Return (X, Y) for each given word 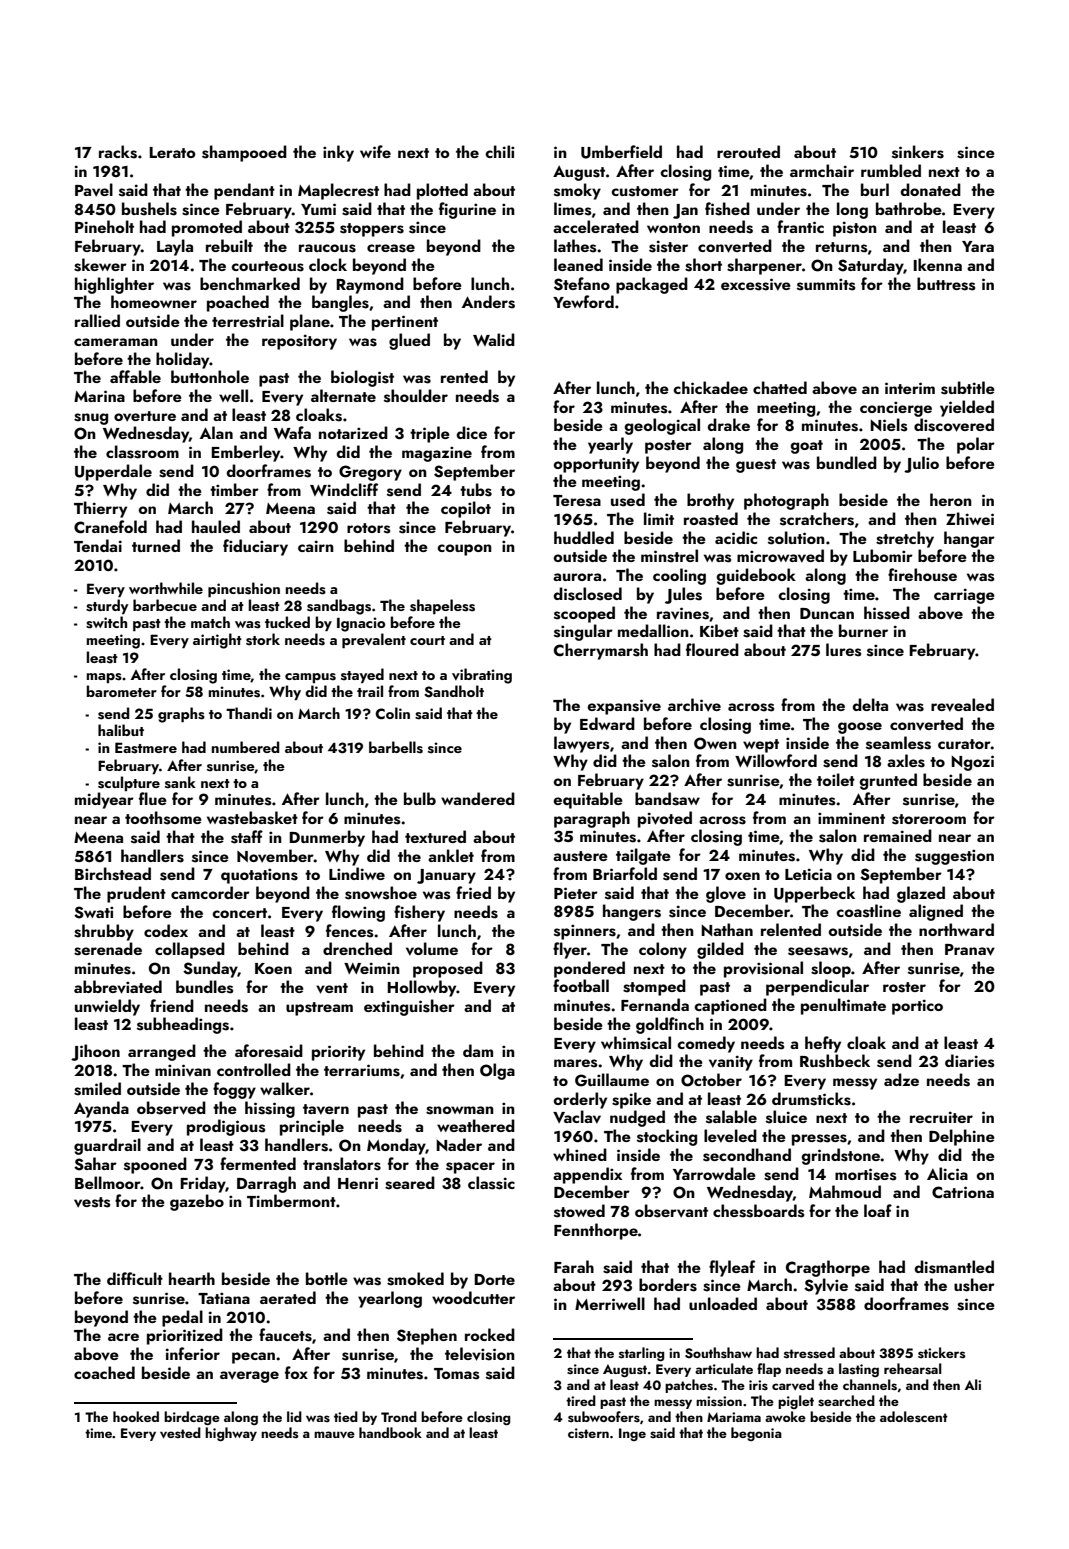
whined (580, 1154)
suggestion (954, 857)
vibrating (482, 676)
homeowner (154, 301)
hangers (632, 912)
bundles (204, 987)
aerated (288, 1297)
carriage (964, 596)
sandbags (339, 607)
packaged (652, 285)
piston (855, 229)
